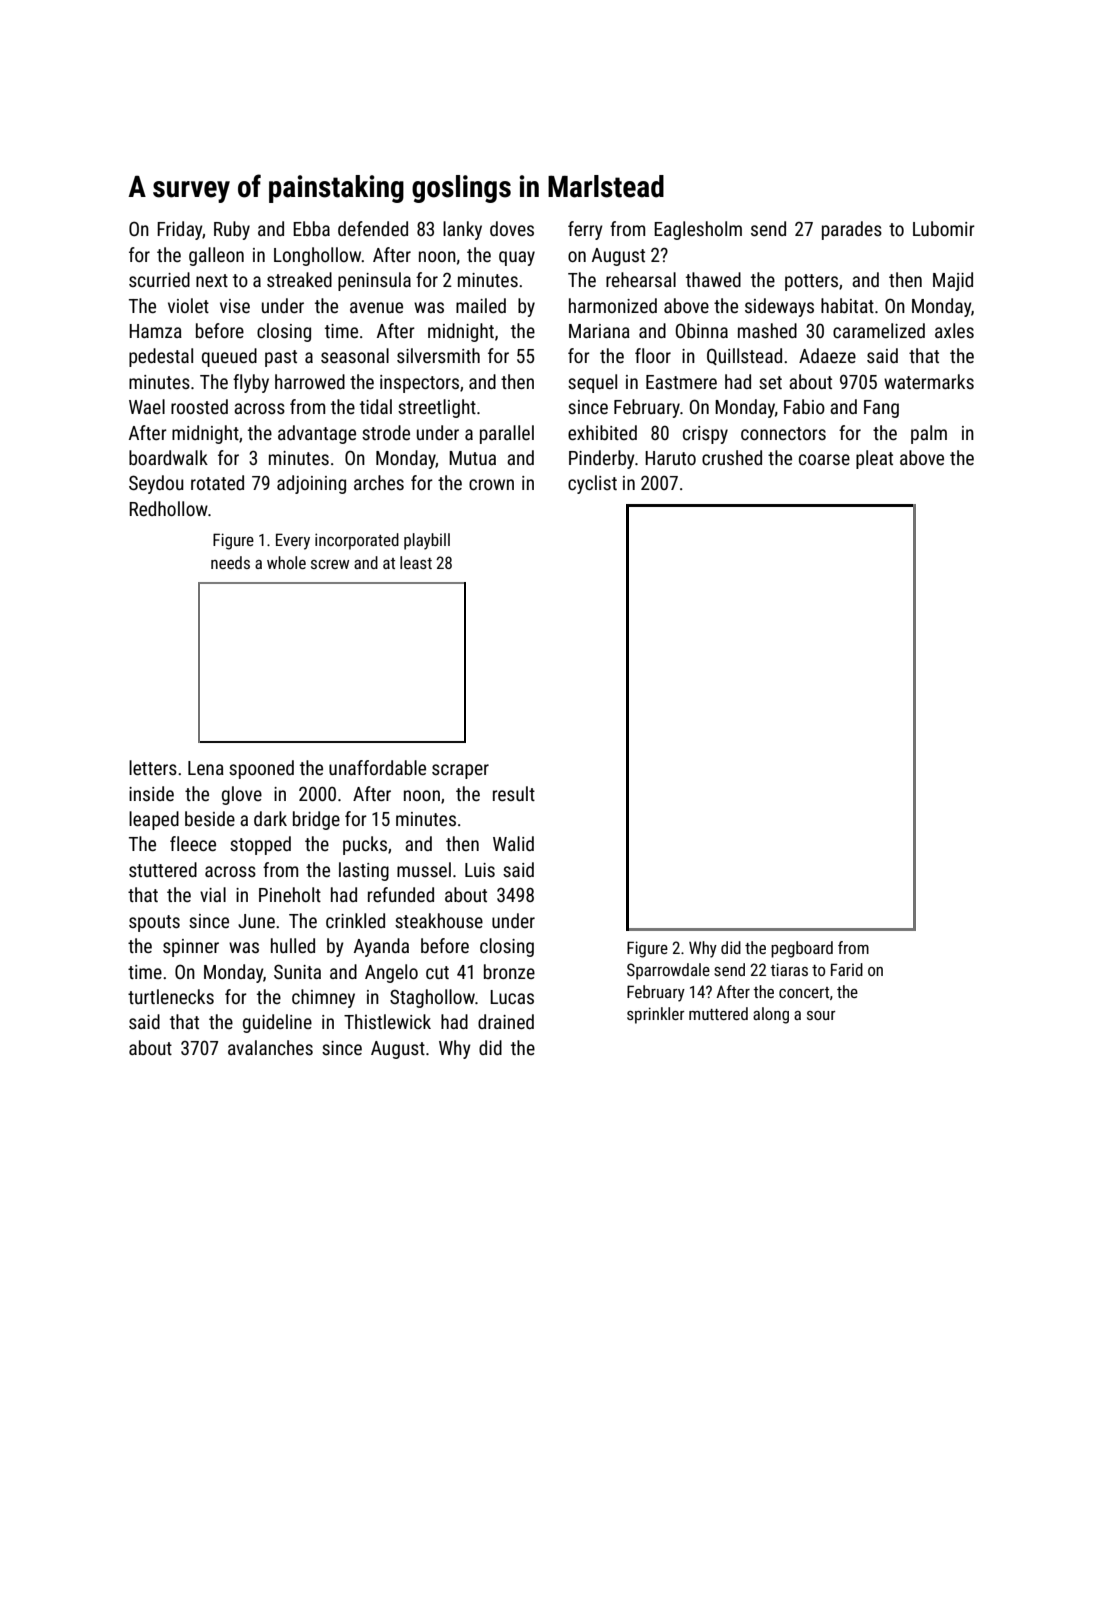  I want to click on palm, so click(929, 434).
